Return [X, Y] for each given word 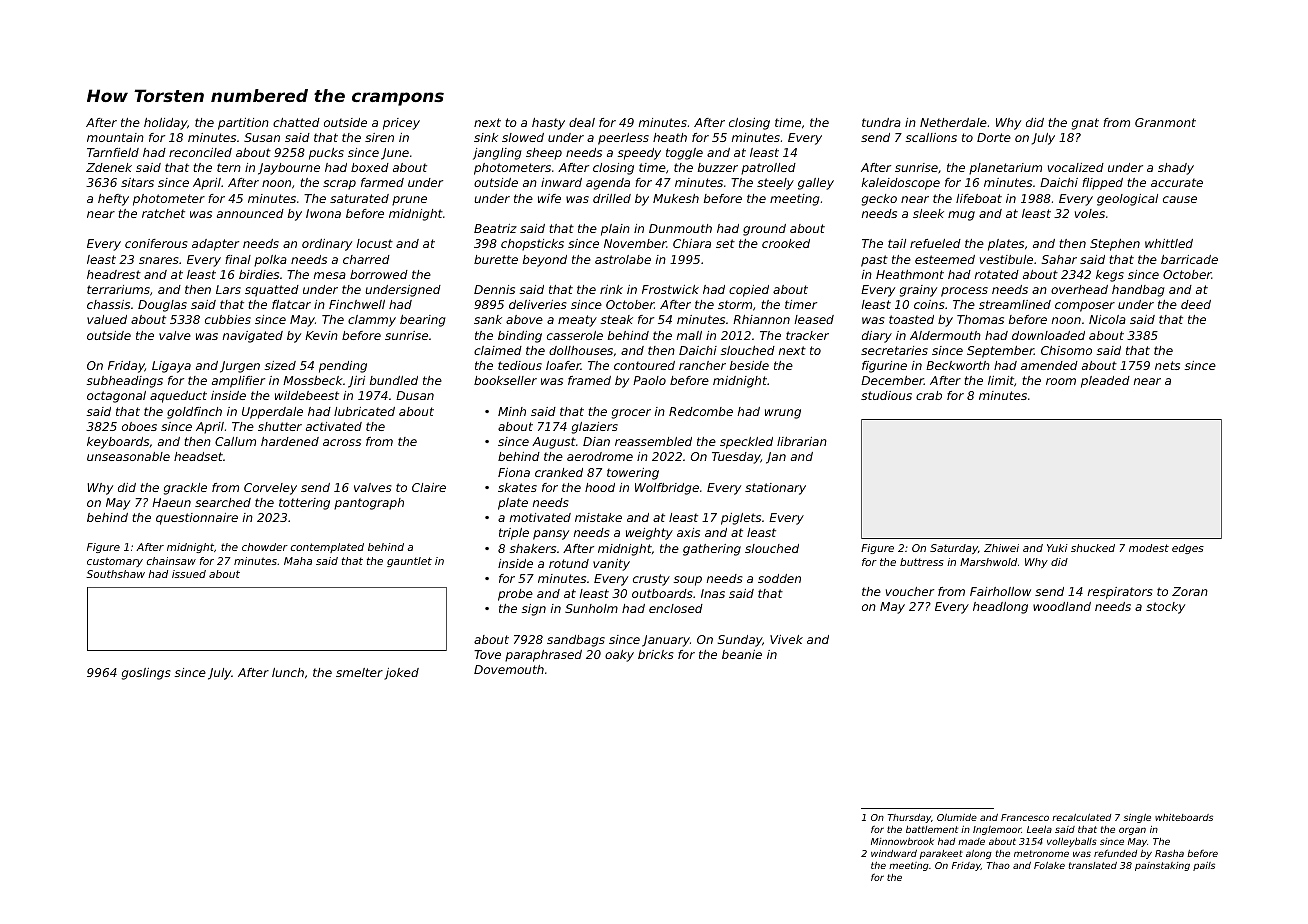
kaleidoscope [901, 184]
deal [582, 122]
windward [894, 853]
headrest [114, 274]
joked [401, 674]
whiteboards [1184, 817]
